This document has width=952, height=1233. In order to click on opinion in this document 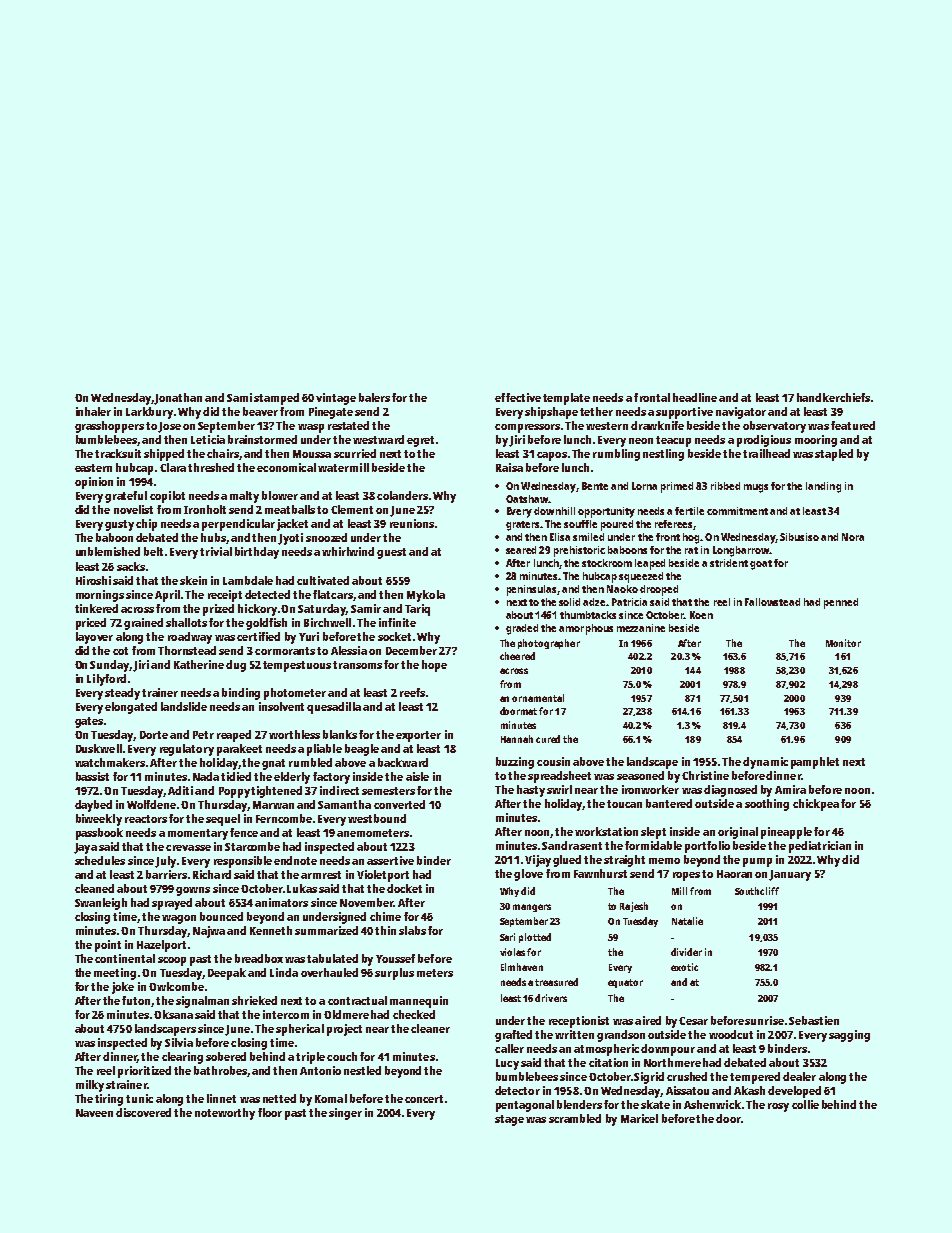, I will do `click(94, 483)`.
